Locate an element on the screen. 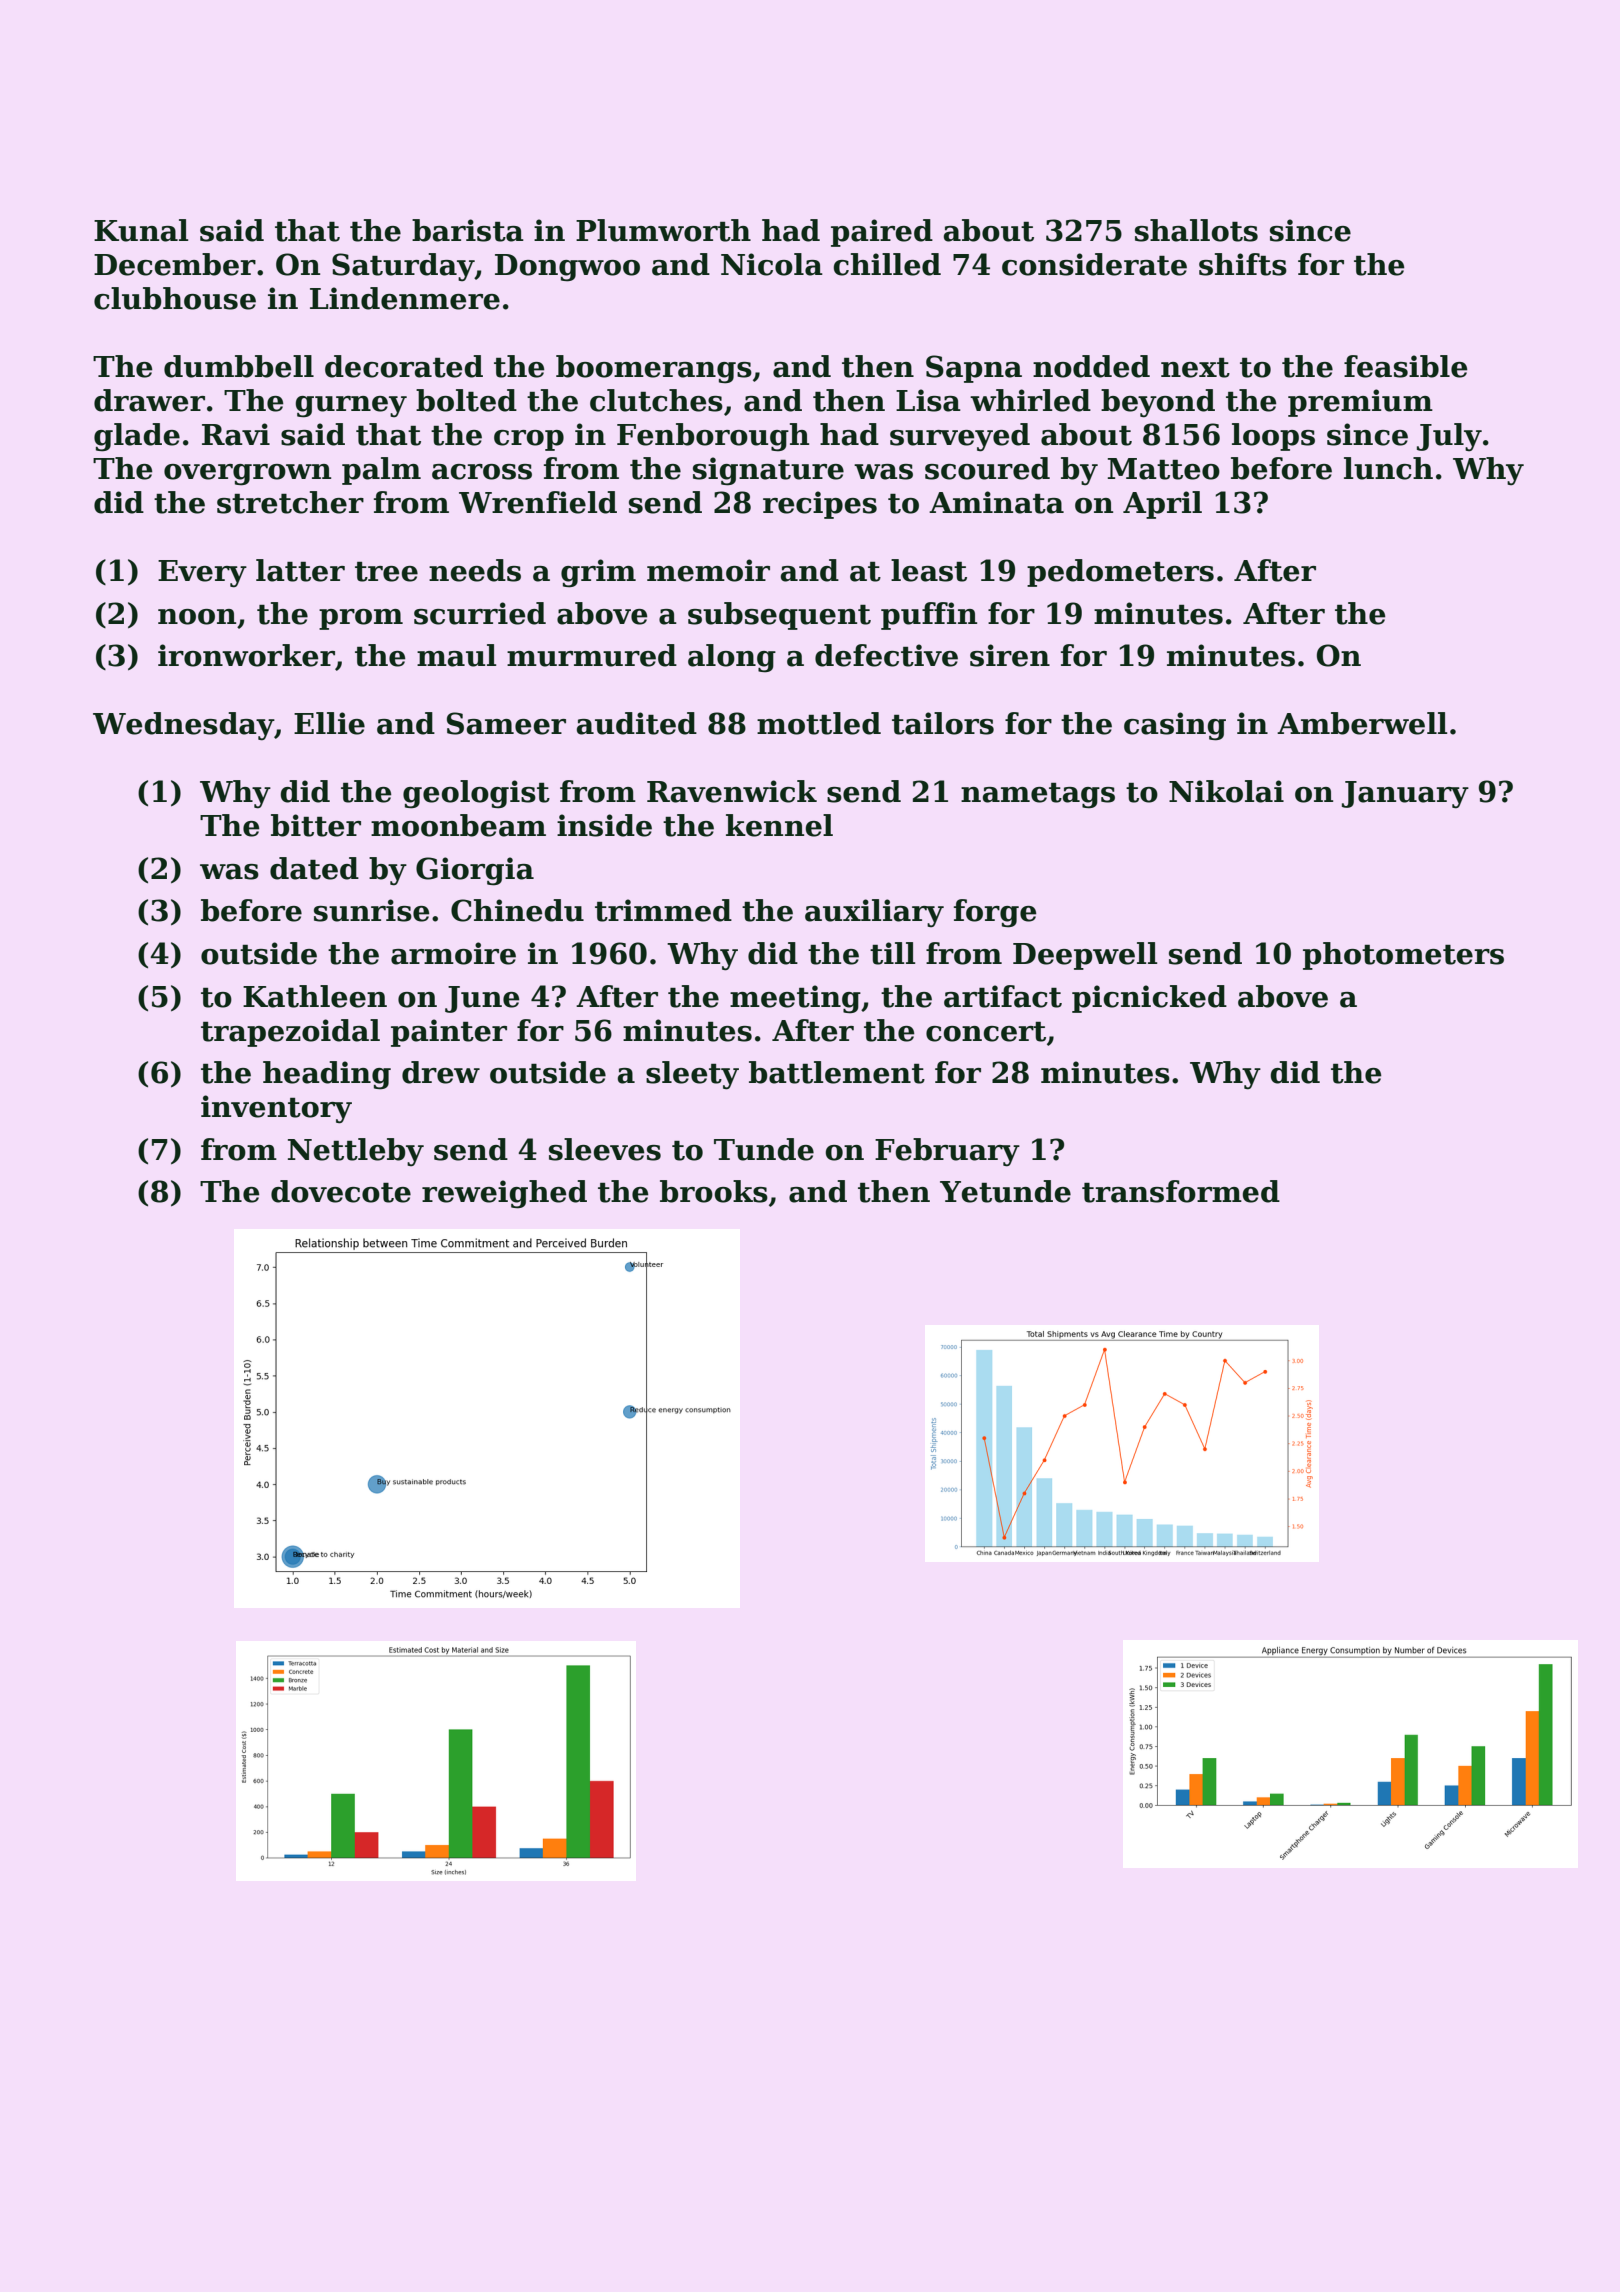 The image size is (1620, 2292). needs is located at coordinates (475, 570).
